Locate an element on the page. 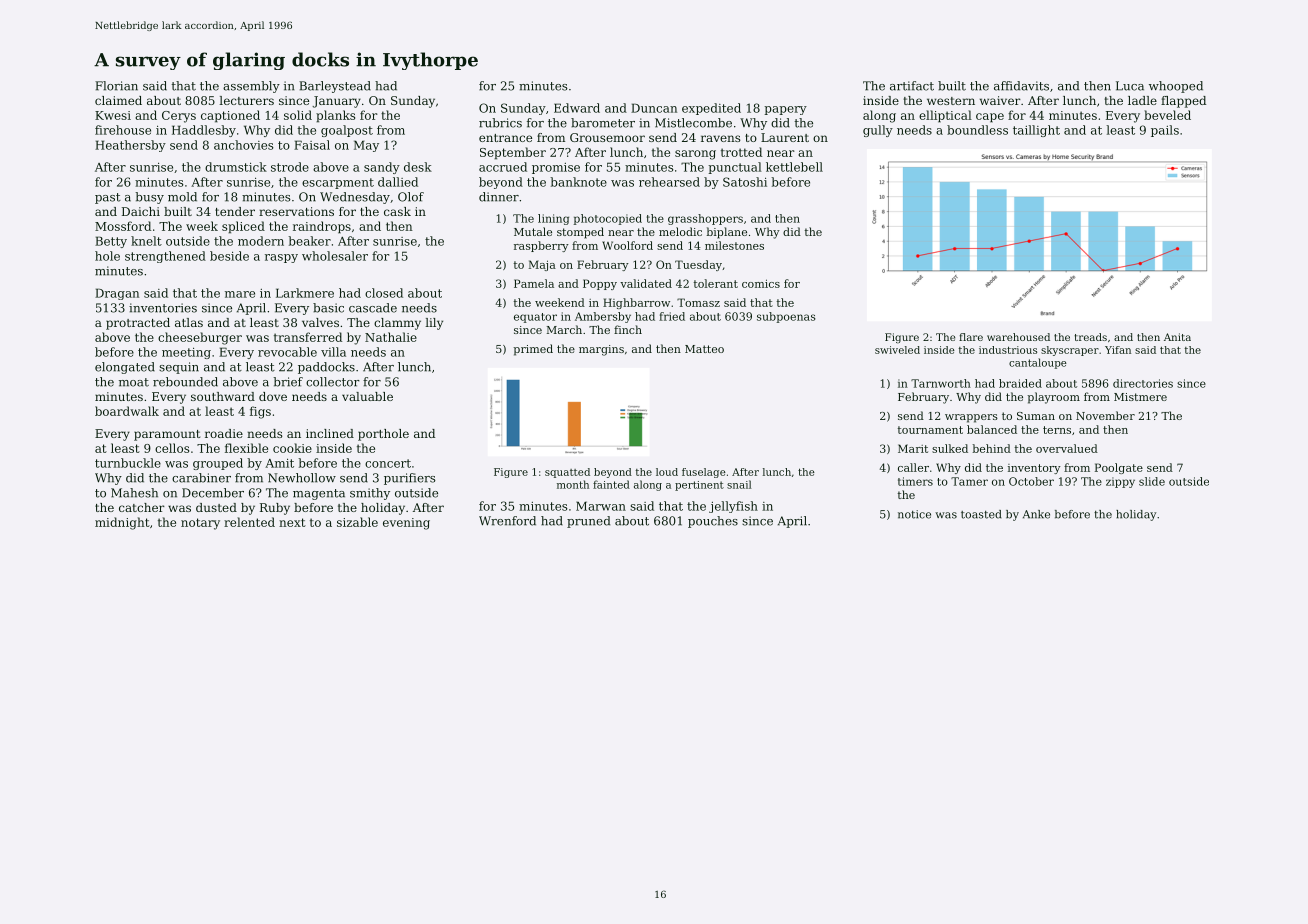 This document has width=1308, height=924. affidavits is located at coordinates (1021, 86).
